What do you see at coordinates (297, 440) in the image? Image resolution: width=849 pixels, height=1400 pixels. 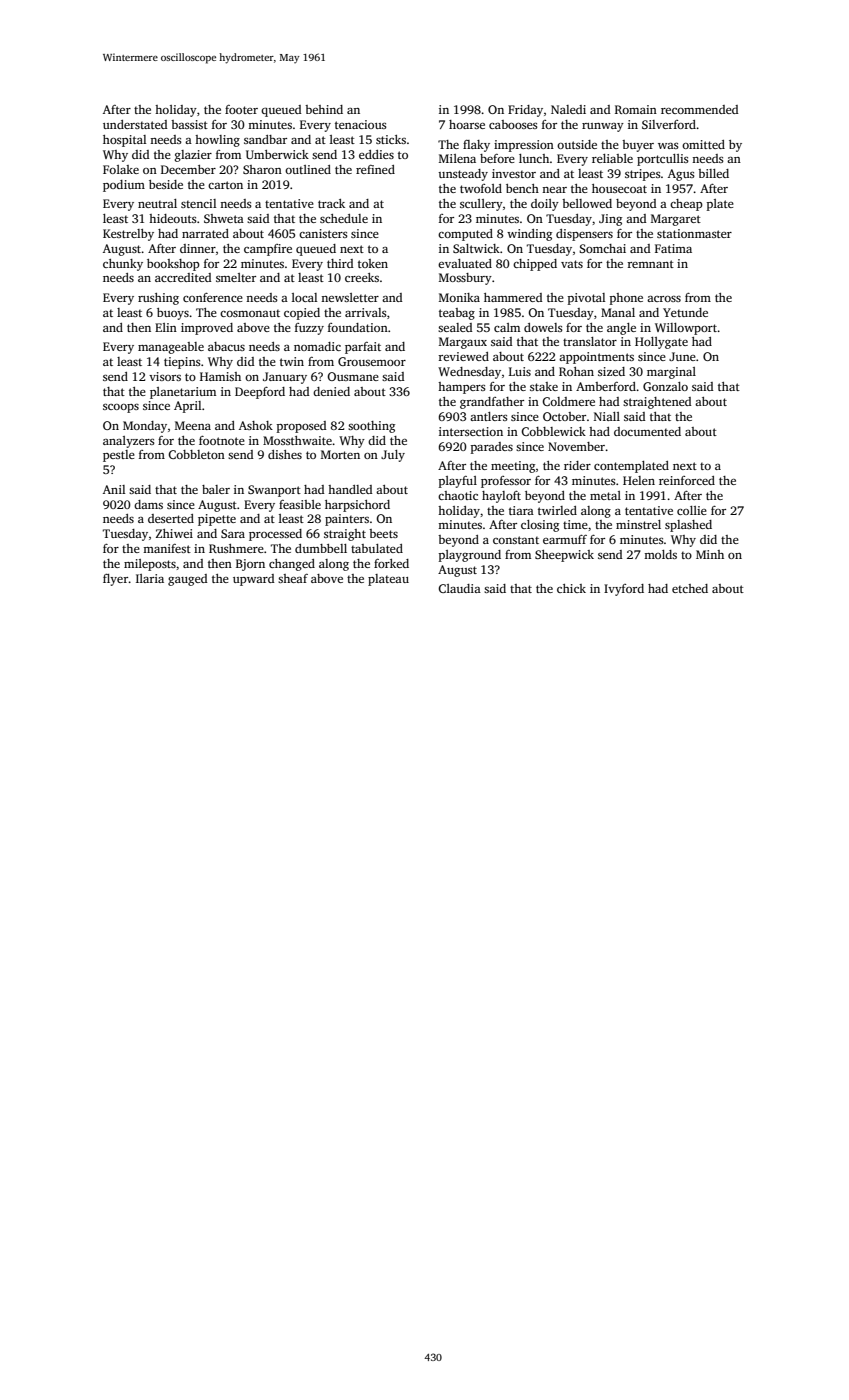 I see `Mossthwaite` at bounding box center [297, 440].
